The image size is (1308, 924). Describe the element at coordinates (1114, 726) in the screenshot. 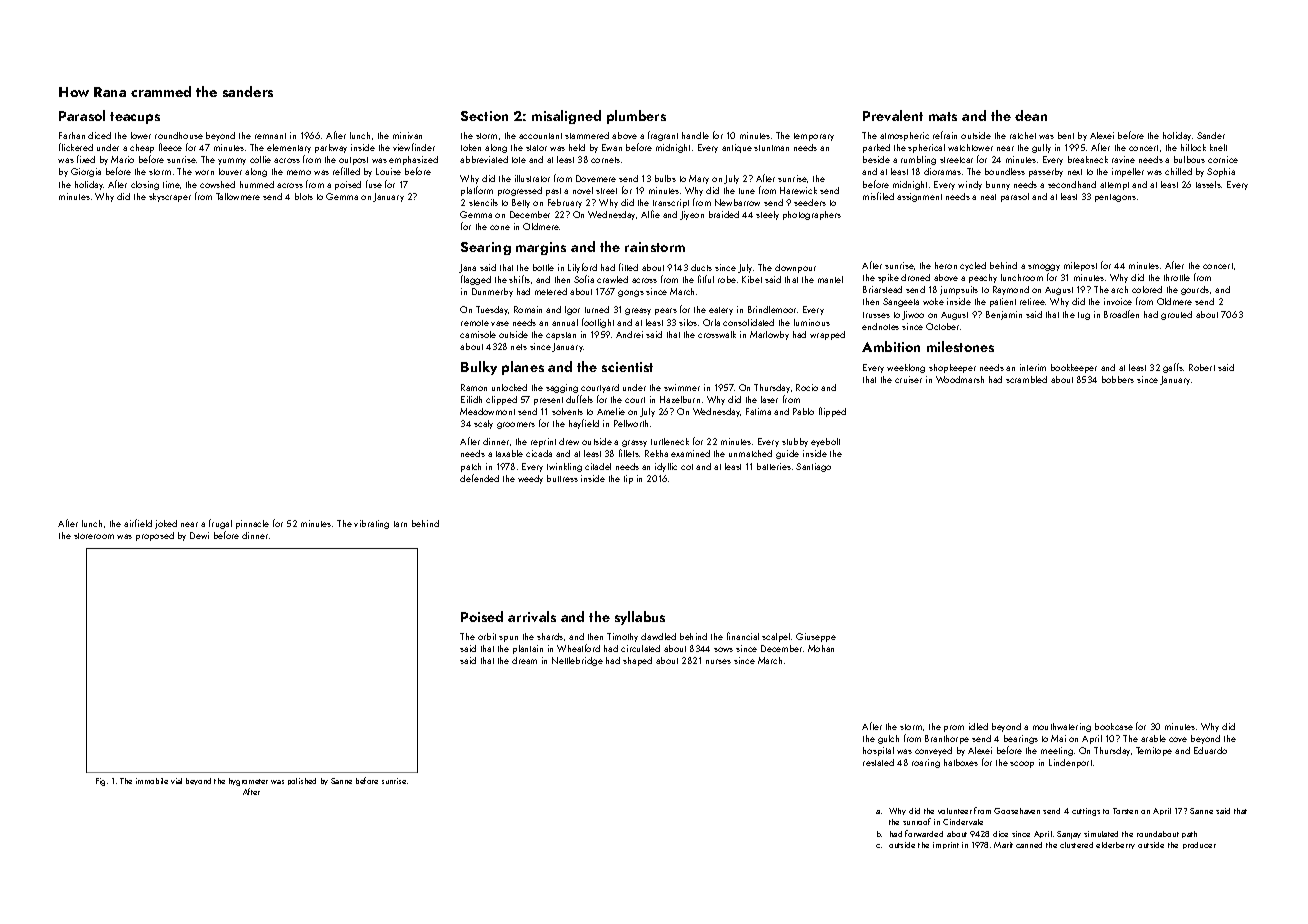

I see `bookcase` at that location.
